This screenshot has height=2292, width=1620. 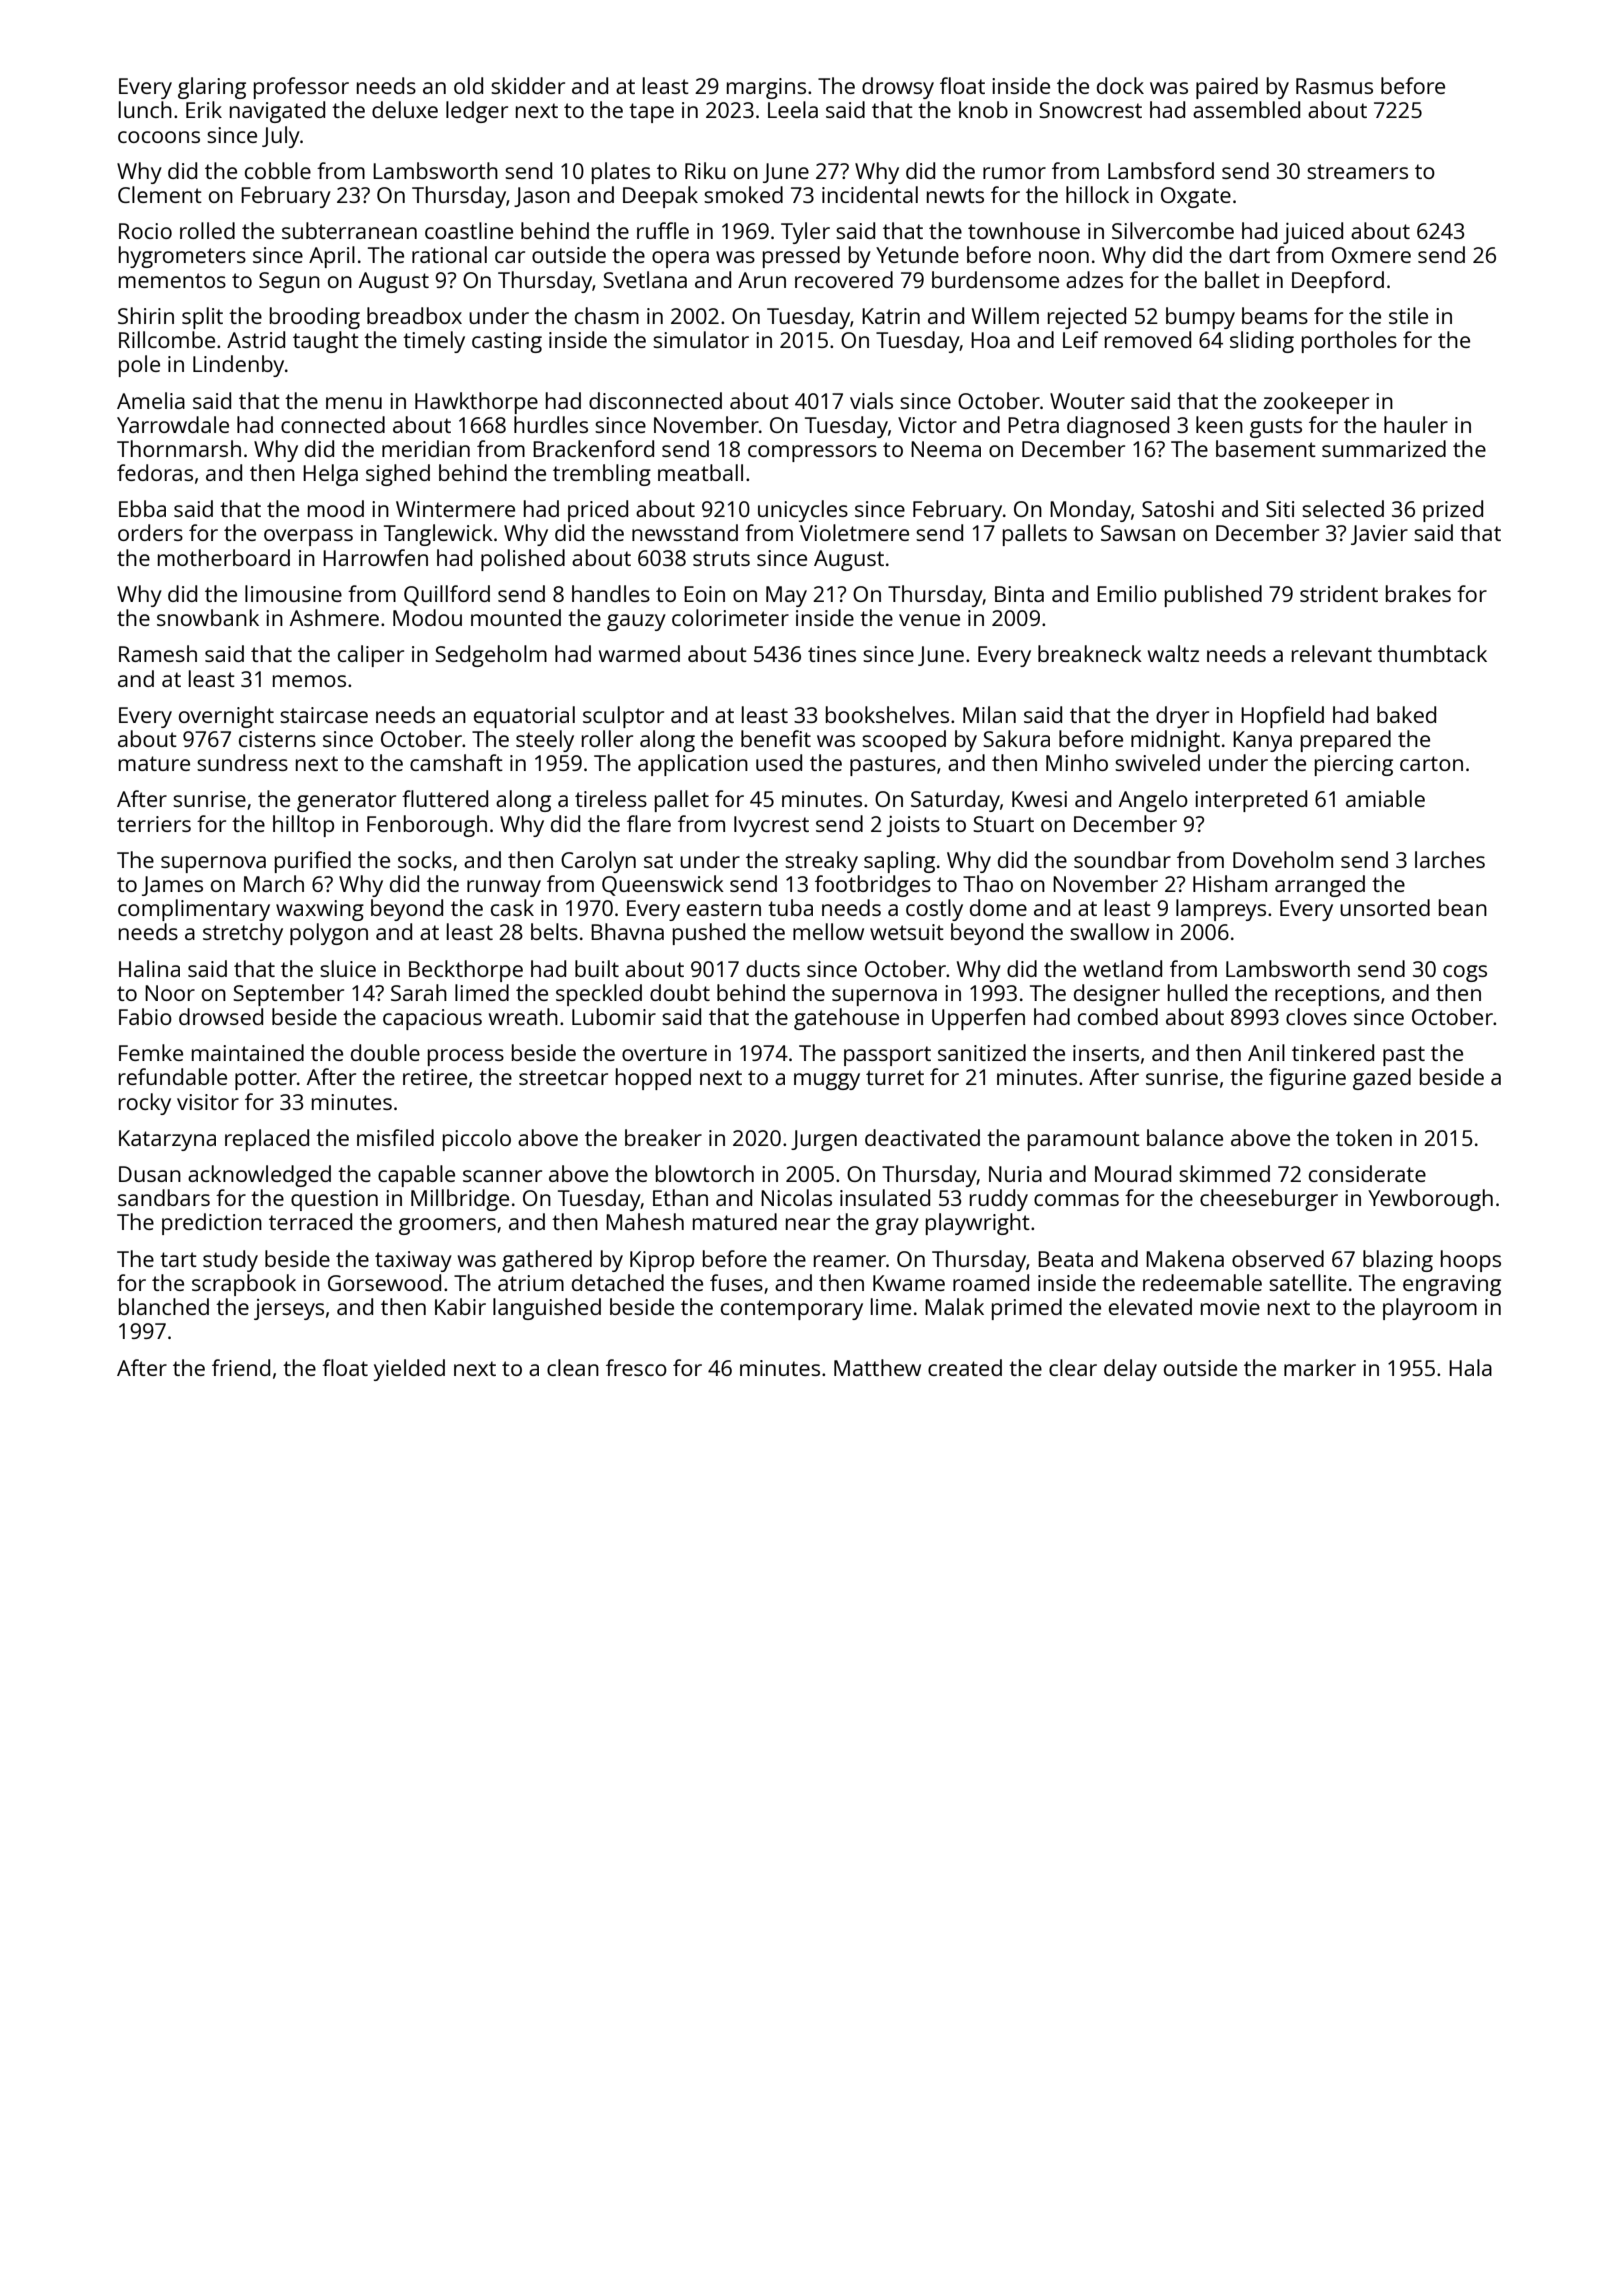 I want to click on bookshelves, so click(x=887, y=714).
